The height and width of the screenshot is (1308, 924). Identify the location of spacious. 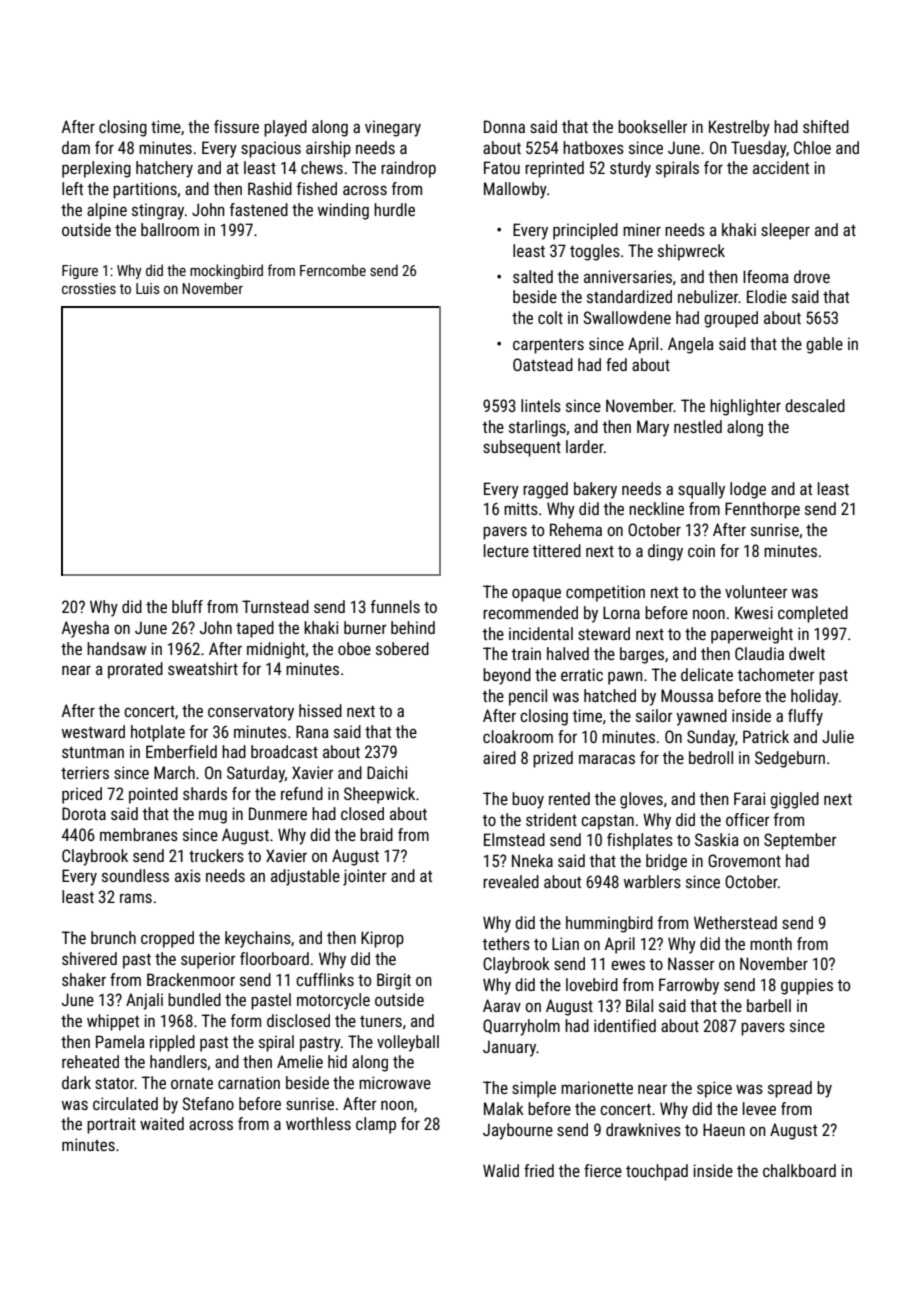
(271, 149).
